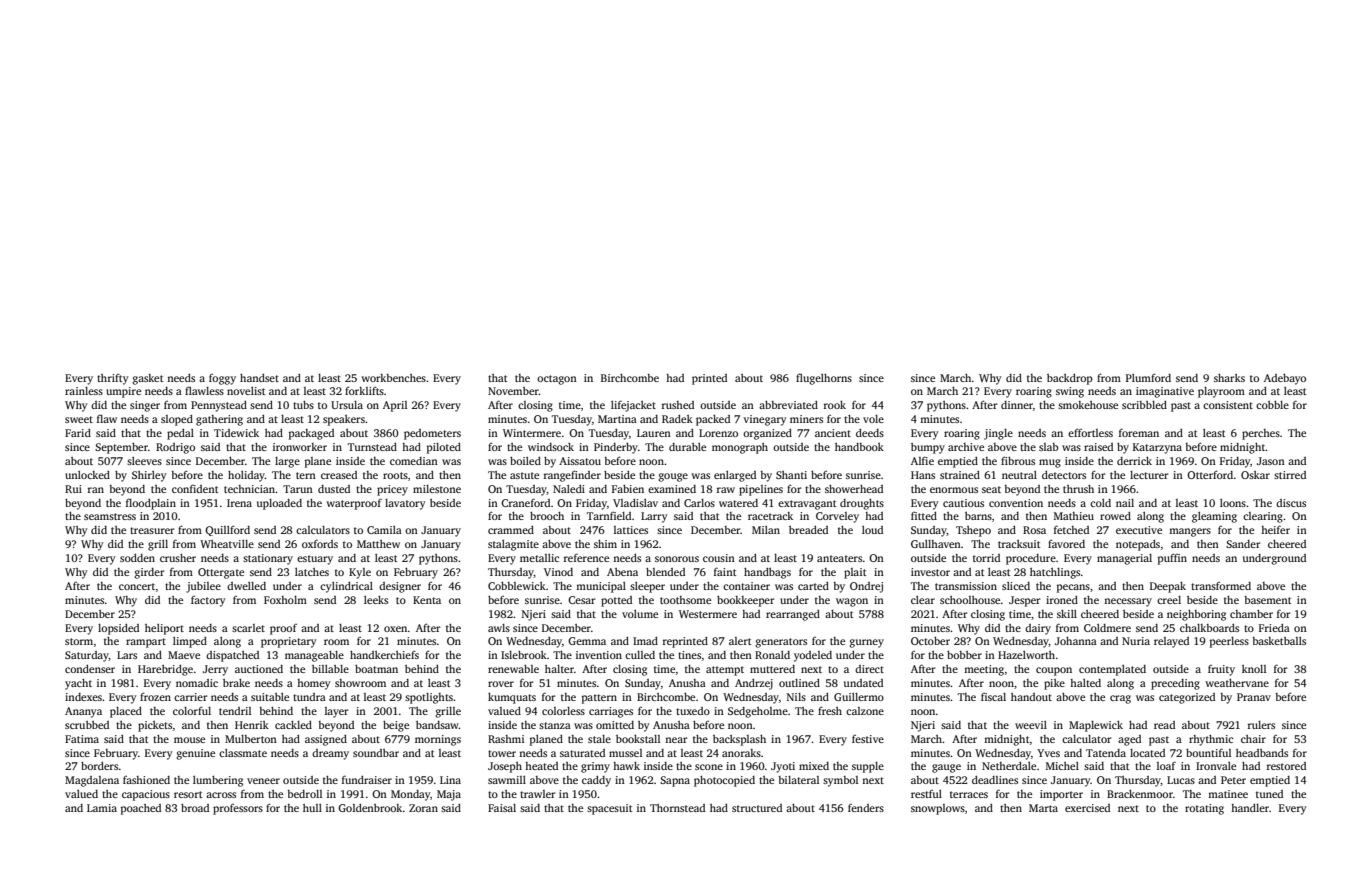 This image has height=887, width=1372. I want to click on indexes, so click(83, 697).
